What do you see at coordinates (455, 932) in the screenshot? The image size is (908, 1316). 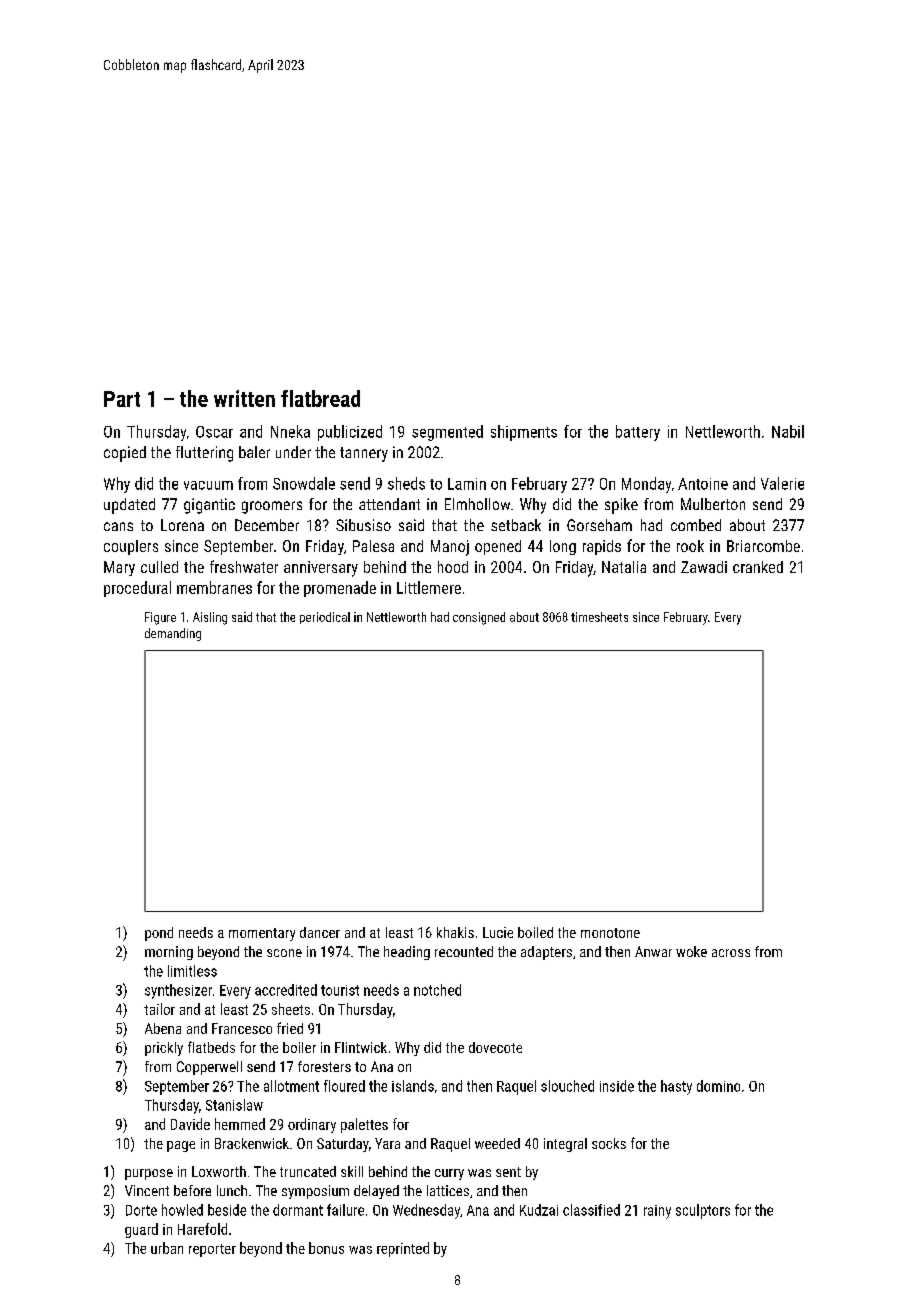 I see `khakis` at bounding box center [455, 932].
